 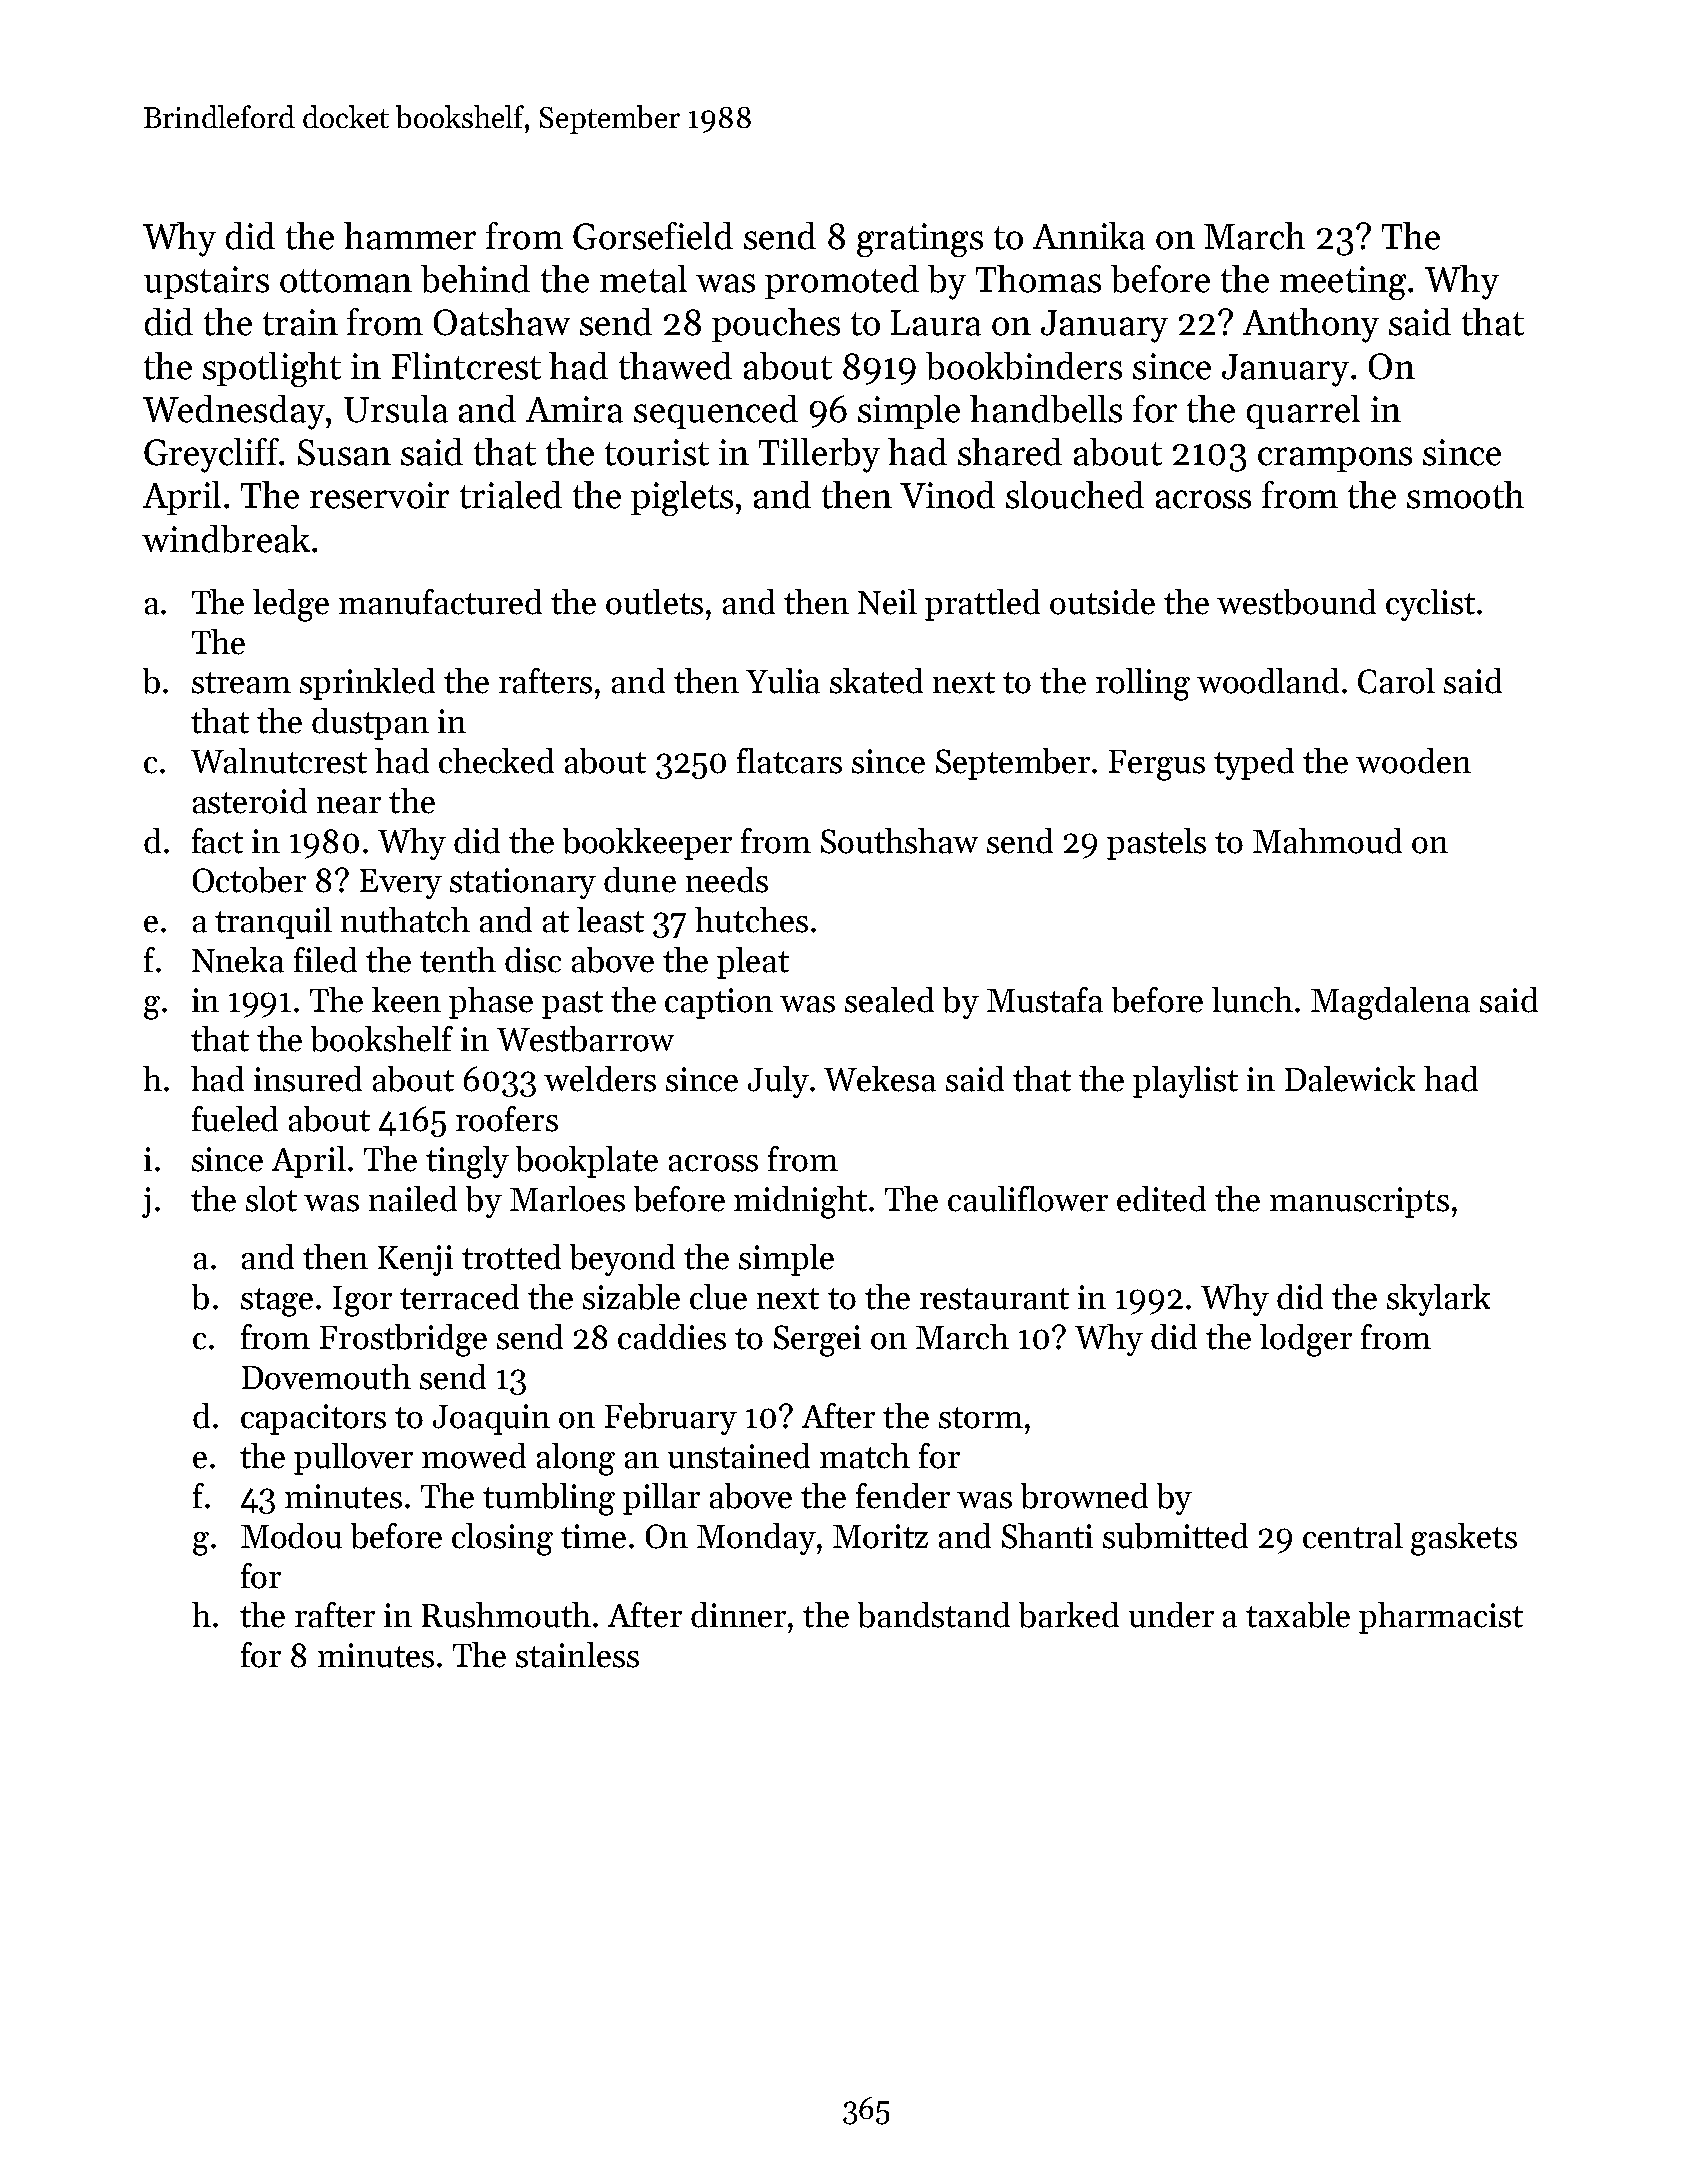 I want to click on gaskets, so click(x=1464, y=1539).
